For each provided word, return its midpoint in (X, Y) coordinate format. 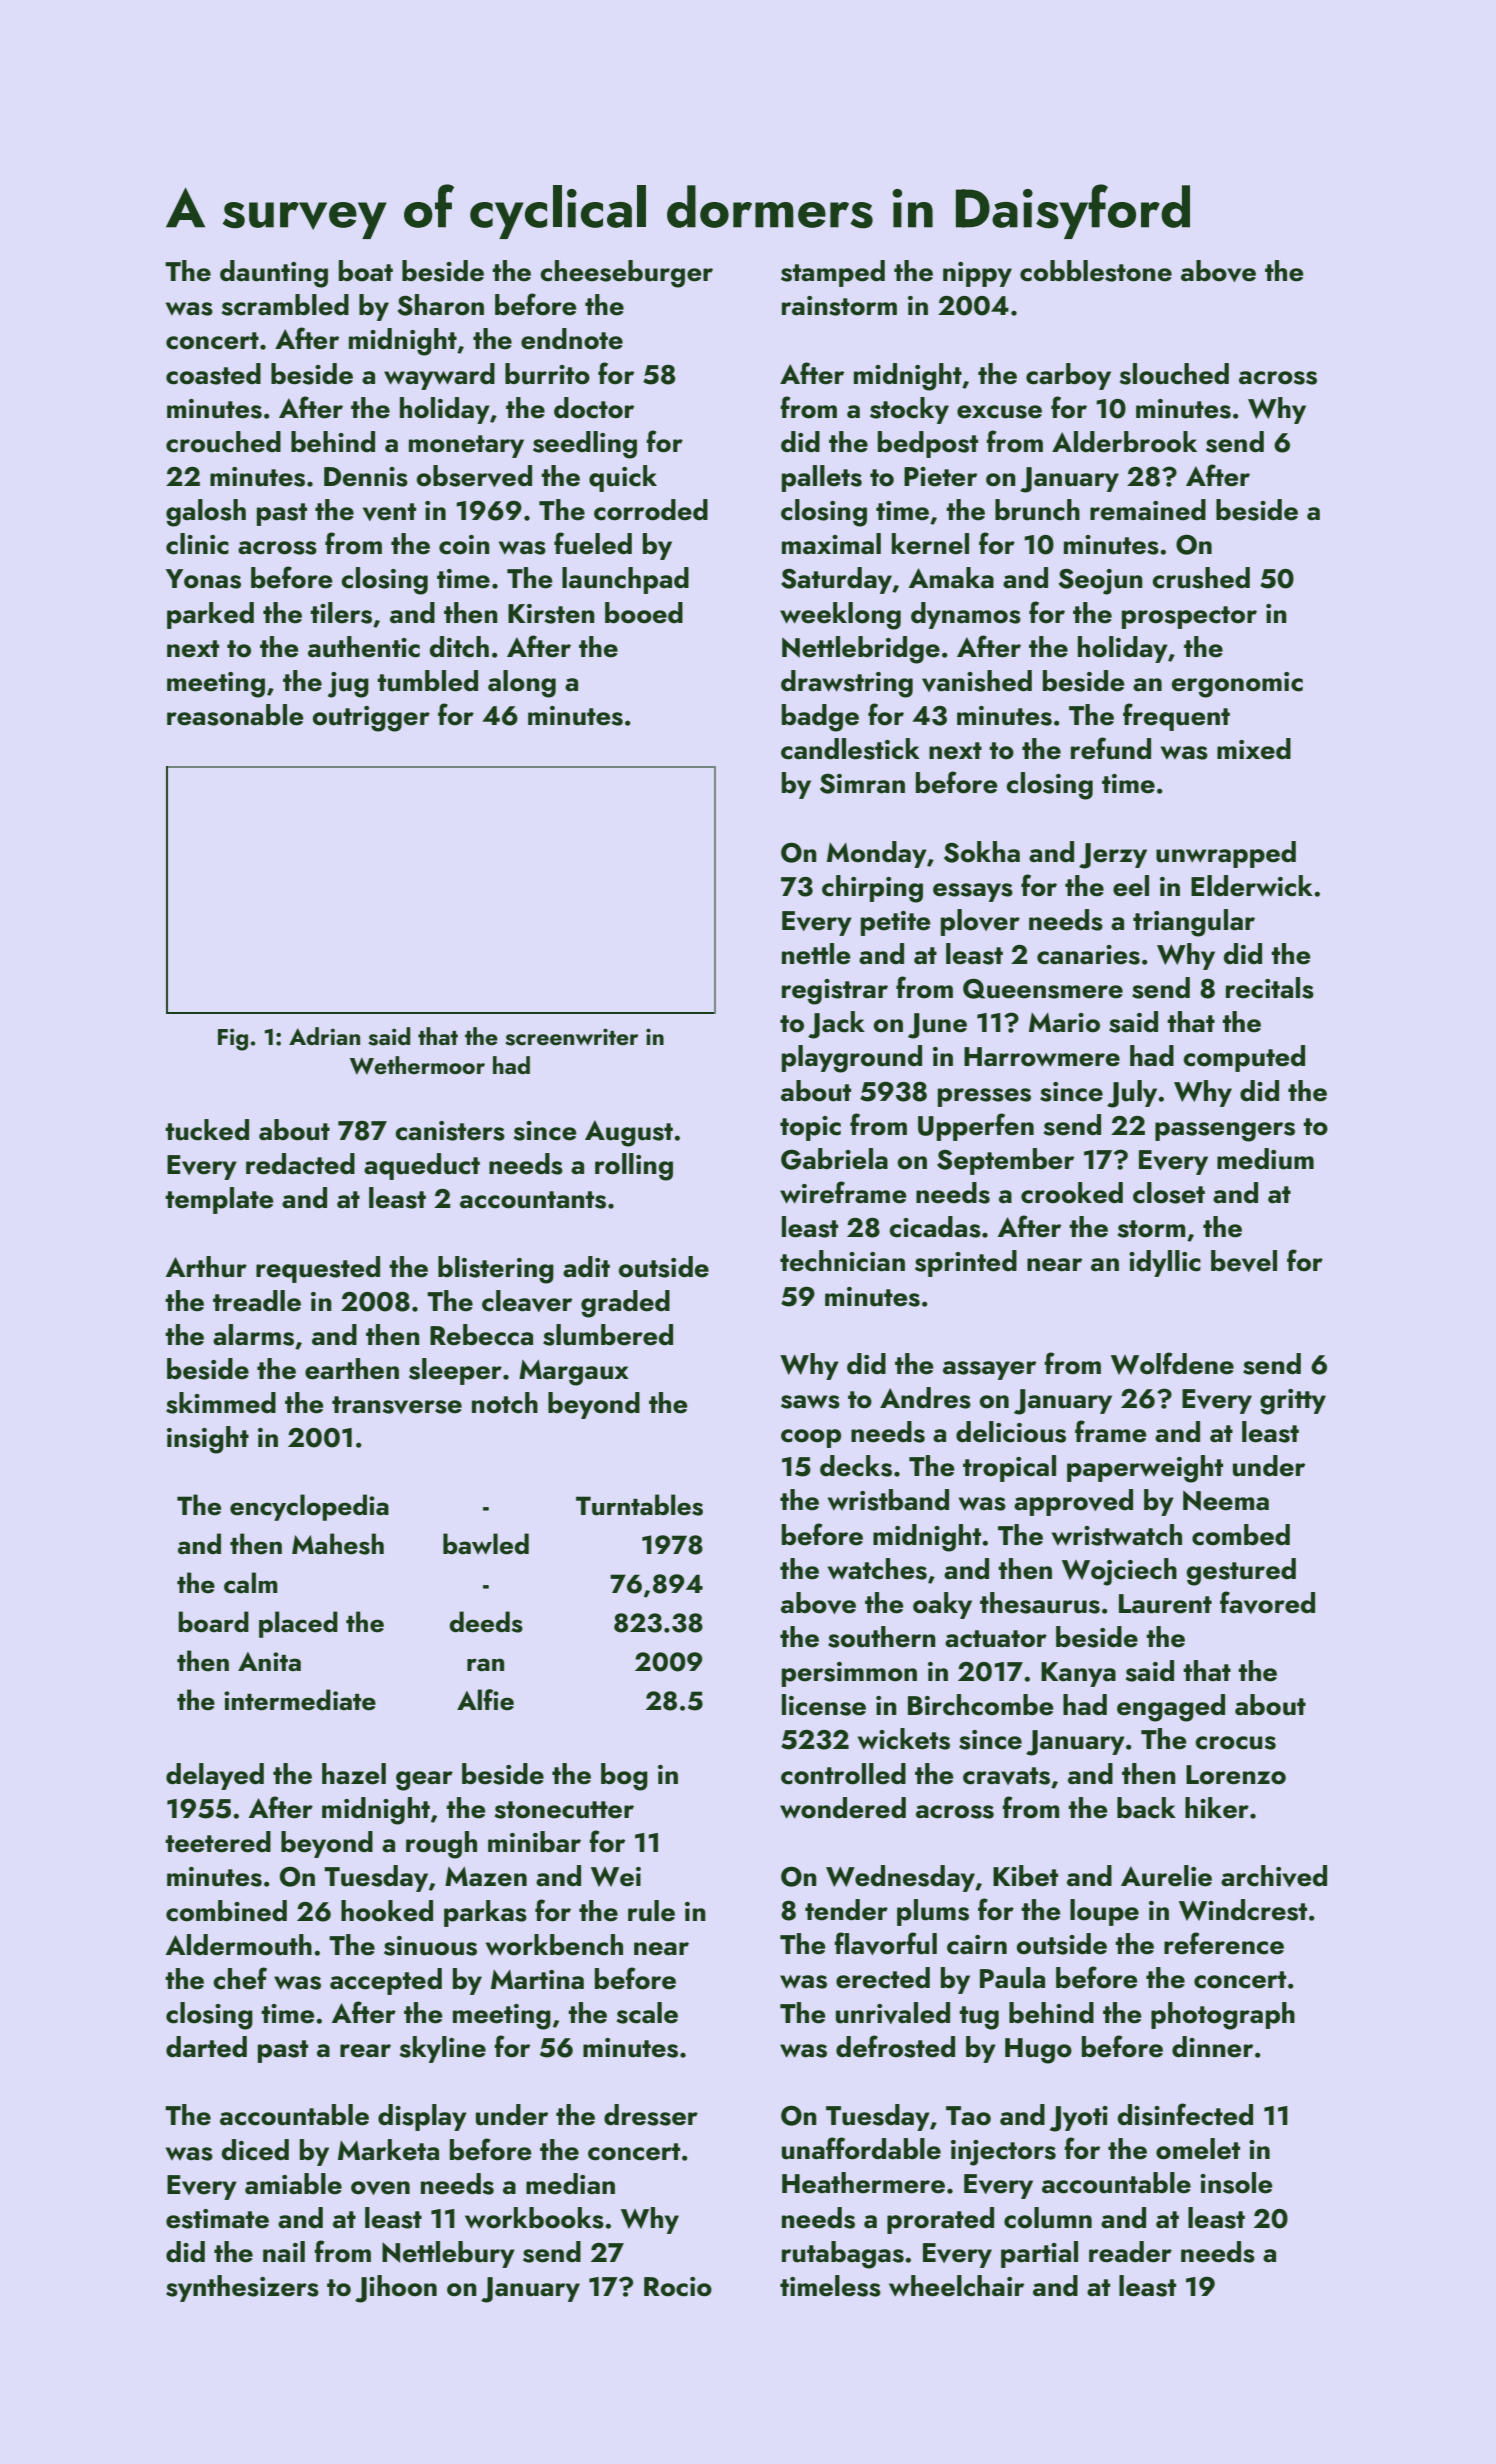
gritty (1293, 1402)
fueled (593, 543)
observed (474, 476)
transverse (397, 1405)
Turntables (639, 1505)
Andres (925, 1398)
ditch (459, 647)
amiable (293, 2184)
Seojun (1100, 581)
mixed (1254, 749)
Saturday (837, 580)
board (213, 1622)
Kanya (1078, 1674)
